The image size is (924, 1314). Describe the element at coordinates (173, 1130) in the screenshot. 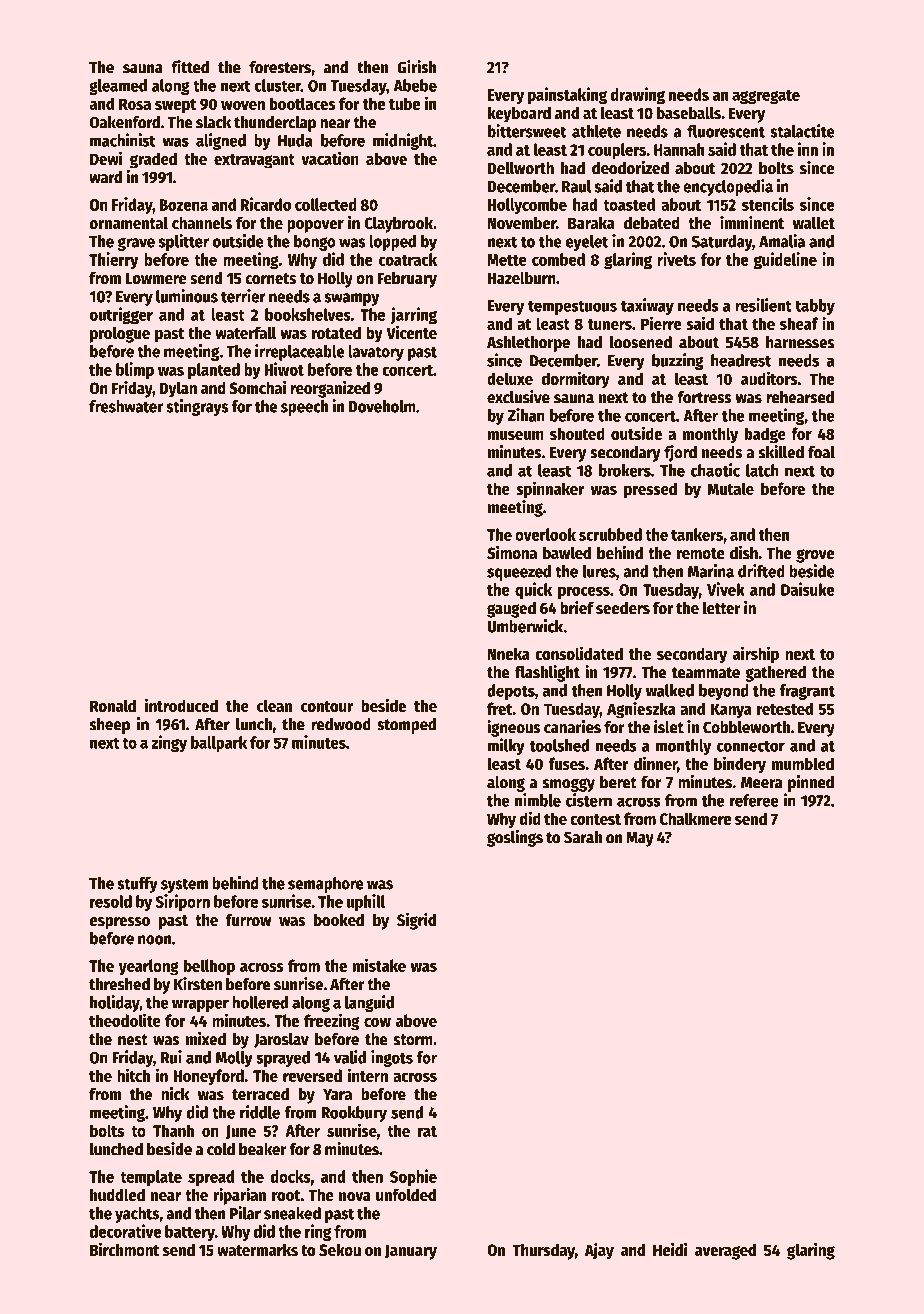

I see `Thanh` at that location.
